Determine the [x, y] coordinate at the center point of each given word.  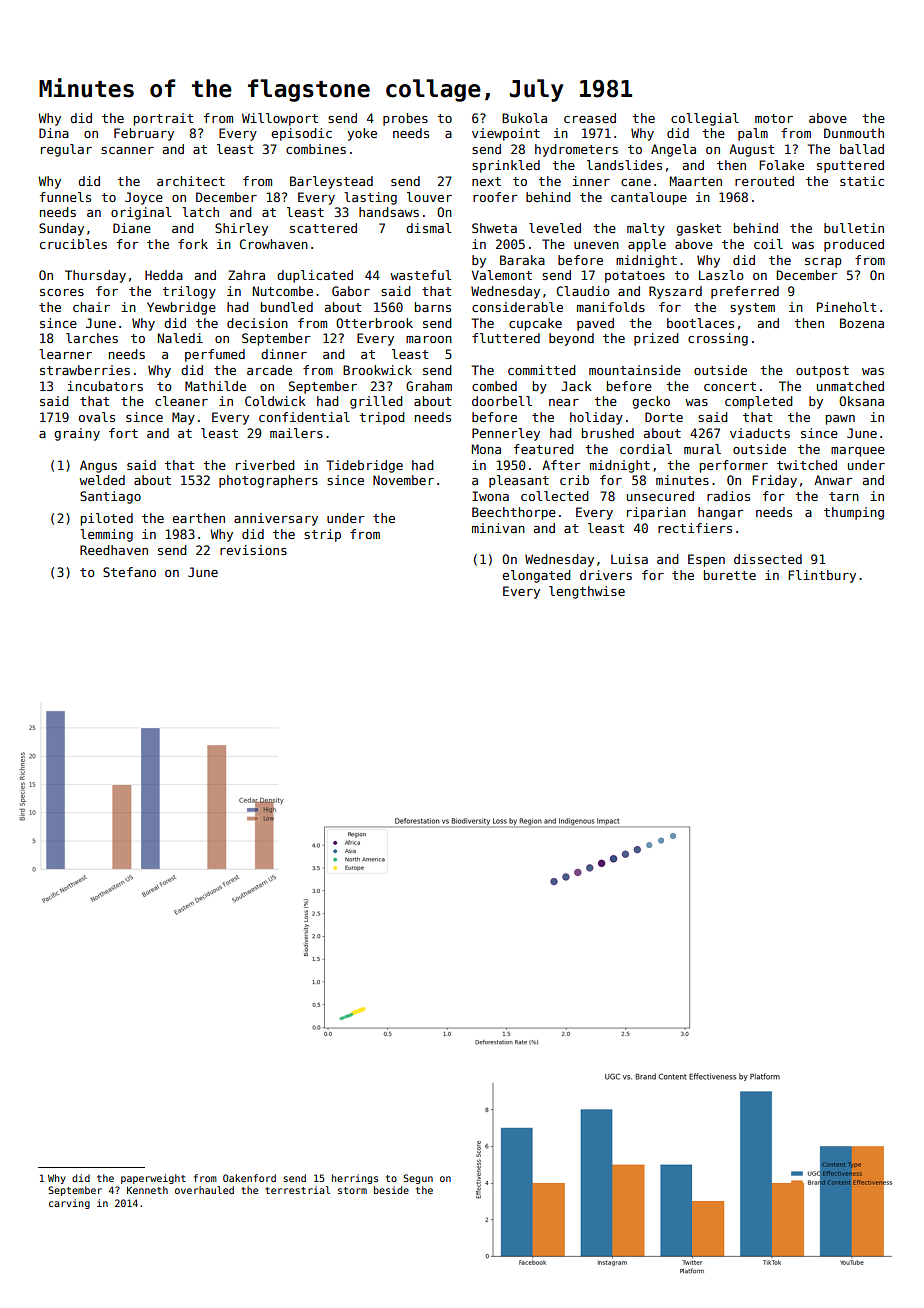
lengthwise [587, 592]
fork [193, 244]
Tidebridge [365, 466]
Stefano [129, 572]
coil [768, 244]
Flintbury [822, 576]
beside [391, 1190]
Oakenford [249, 1178]
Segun [418, 1179]
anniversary [276, 519]
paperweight [153, 1179]
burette [730, 575]
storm [352, 1190]
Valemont [502, 275]
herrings [355, 1179]
